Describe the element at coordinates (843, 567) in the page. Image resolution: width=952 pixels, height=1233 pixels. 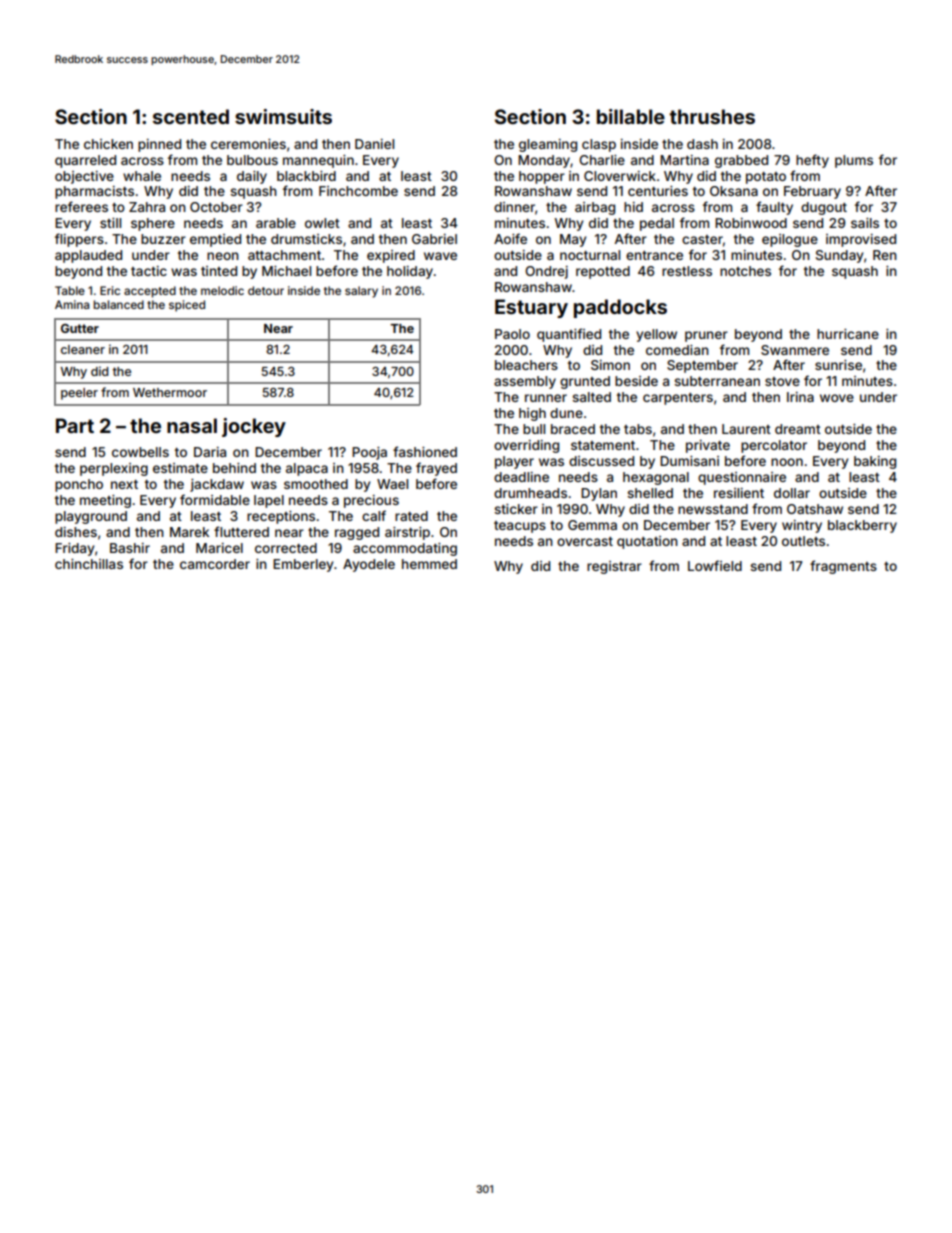
I see `fragments` at that location.
